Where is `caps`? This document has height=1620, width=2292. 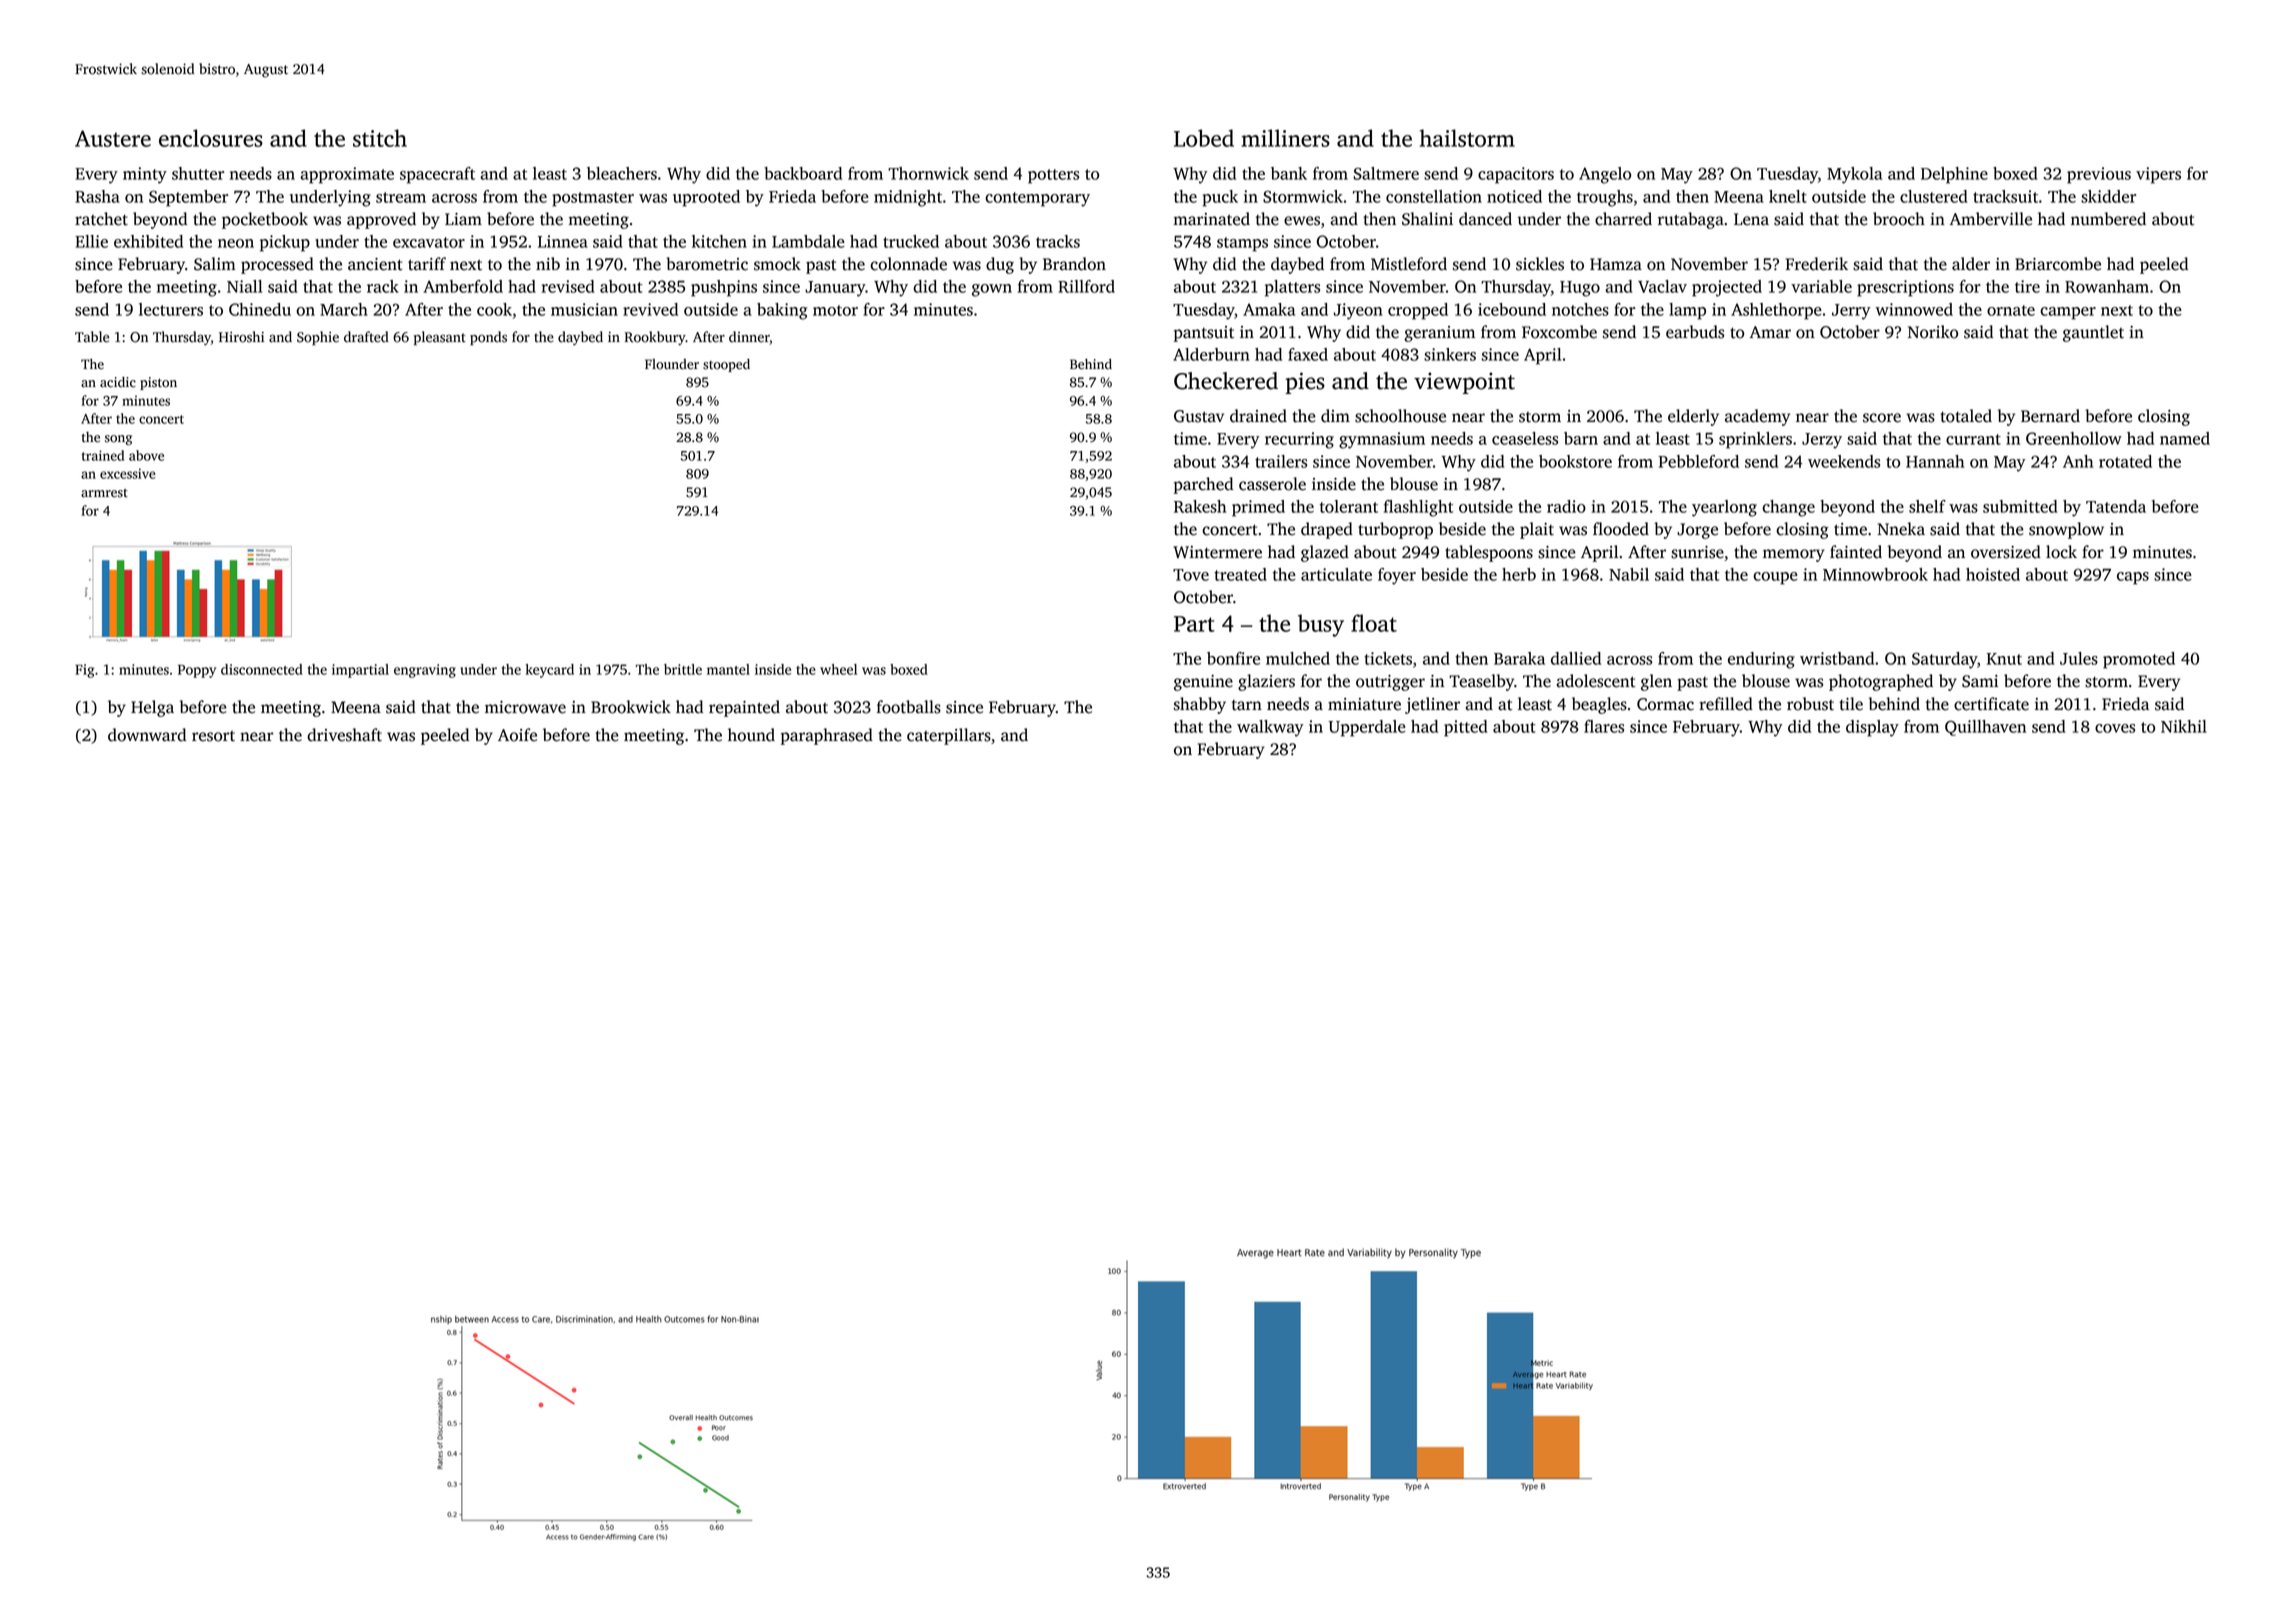
caps is located at coordinates (2133, 578).
